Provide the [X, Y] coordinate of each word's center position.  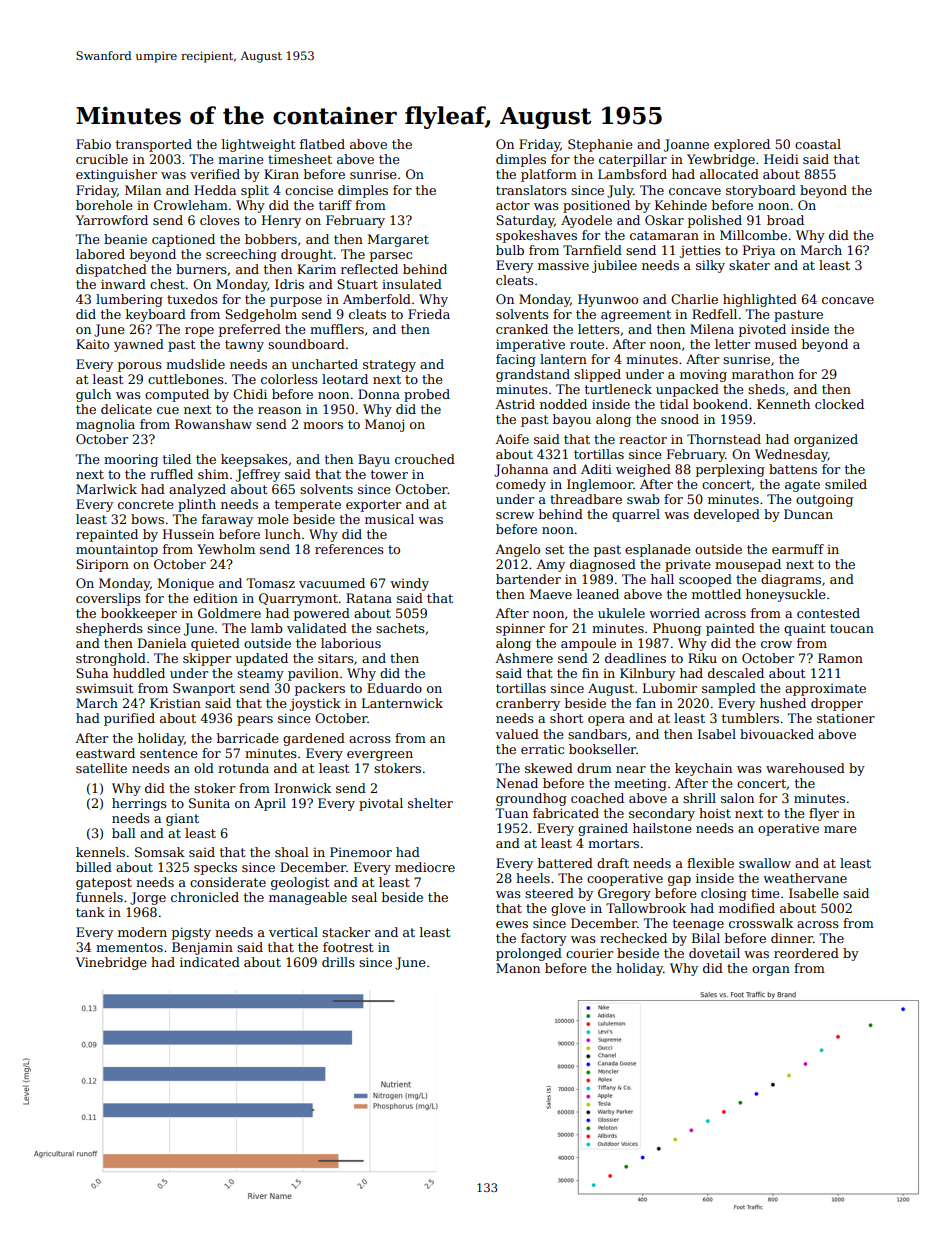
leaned [598, 594]
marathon [763, 374]
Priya [759, 251]
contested [828, 613]
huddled [139, 673]
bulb [510, 250]
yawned [139, 345]
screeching [241, 255]
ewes [512, 924]
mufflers [337, 329]
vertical [293, 932]
